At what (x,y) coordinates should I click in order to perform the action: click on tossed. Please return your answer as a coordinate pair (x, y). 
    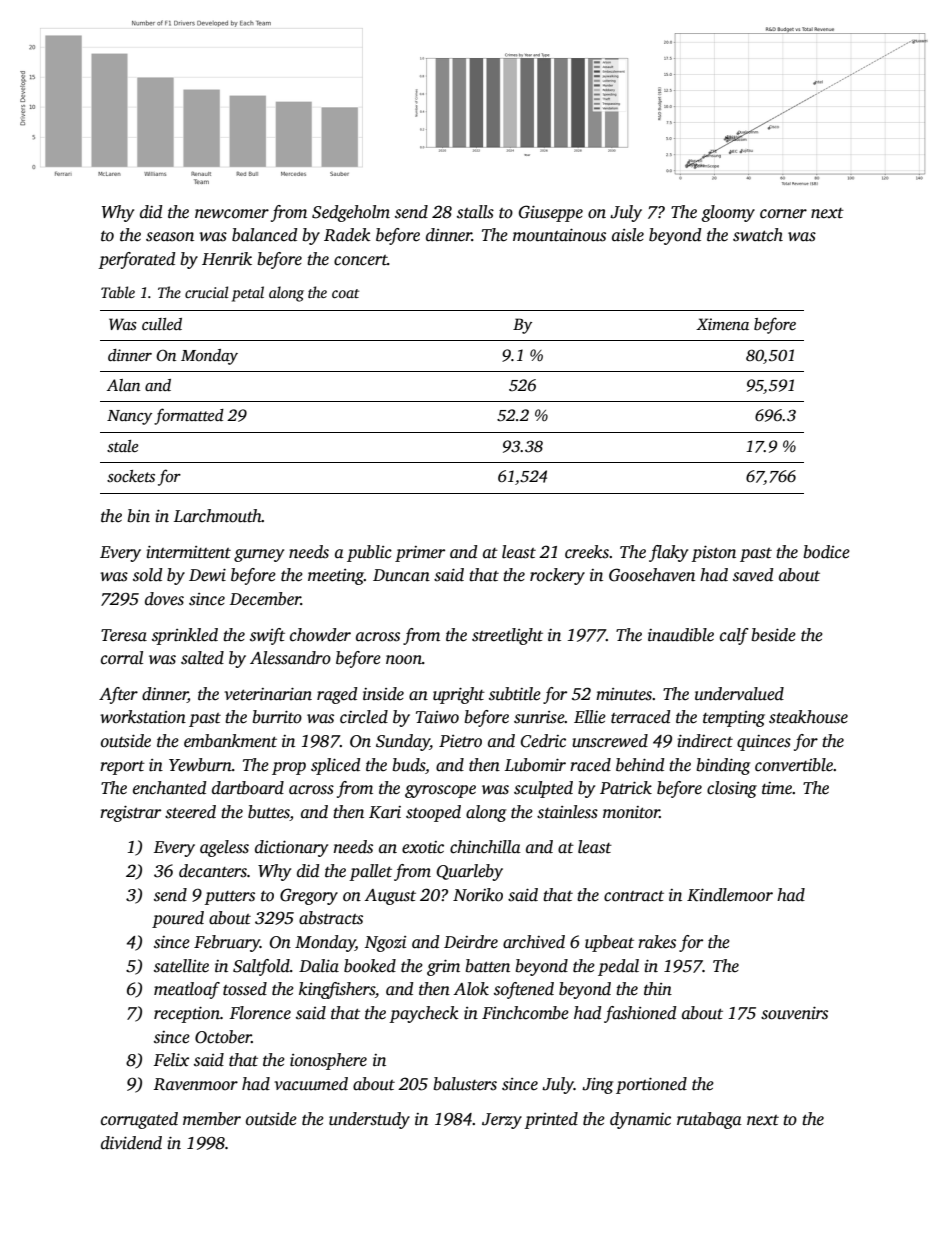
    Looking at the image, I should click on (245, 989).
